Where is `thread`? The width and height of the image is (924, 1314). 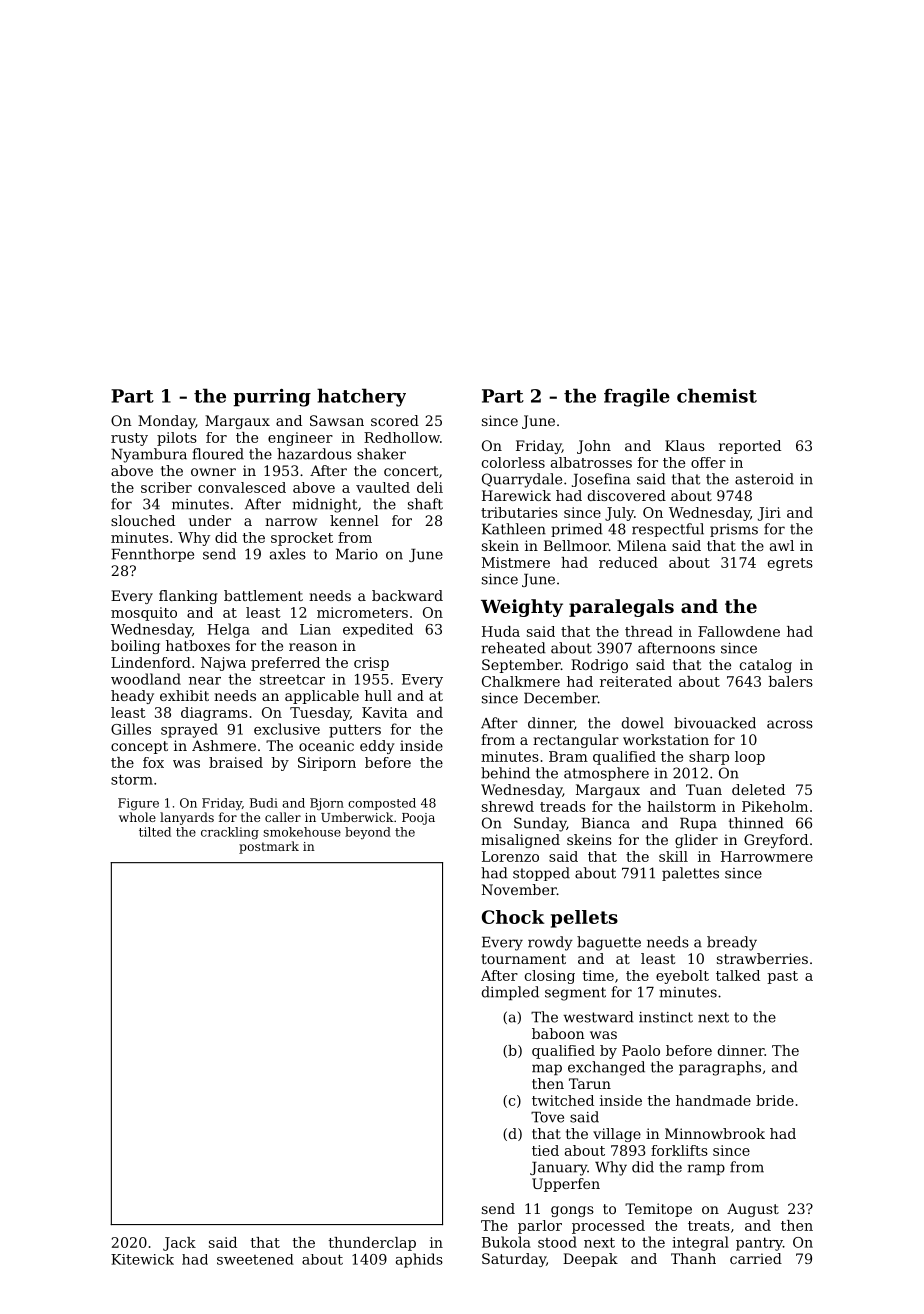
thread is located at coordinates (649, 631).
